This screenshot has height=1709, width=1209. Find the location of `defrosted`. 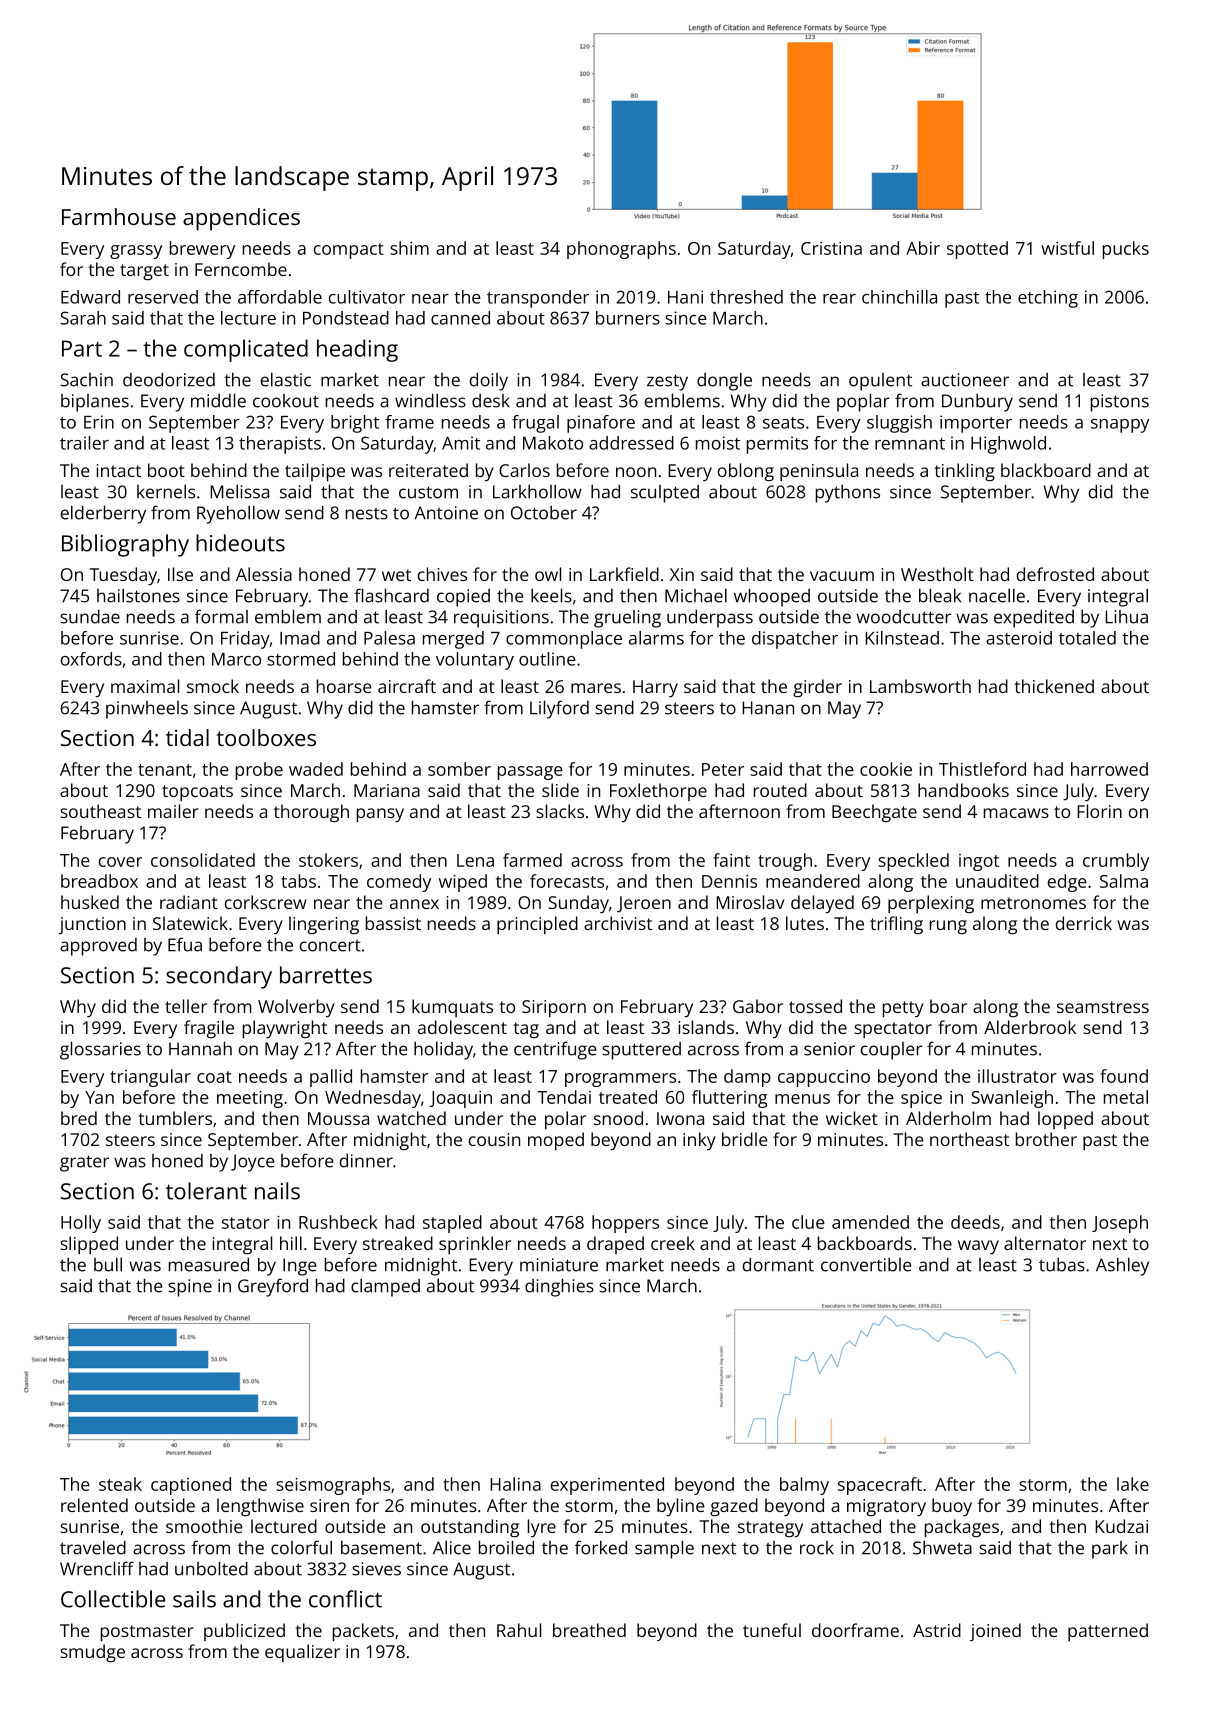

defrosted is located at coordinates (1055, 574).
